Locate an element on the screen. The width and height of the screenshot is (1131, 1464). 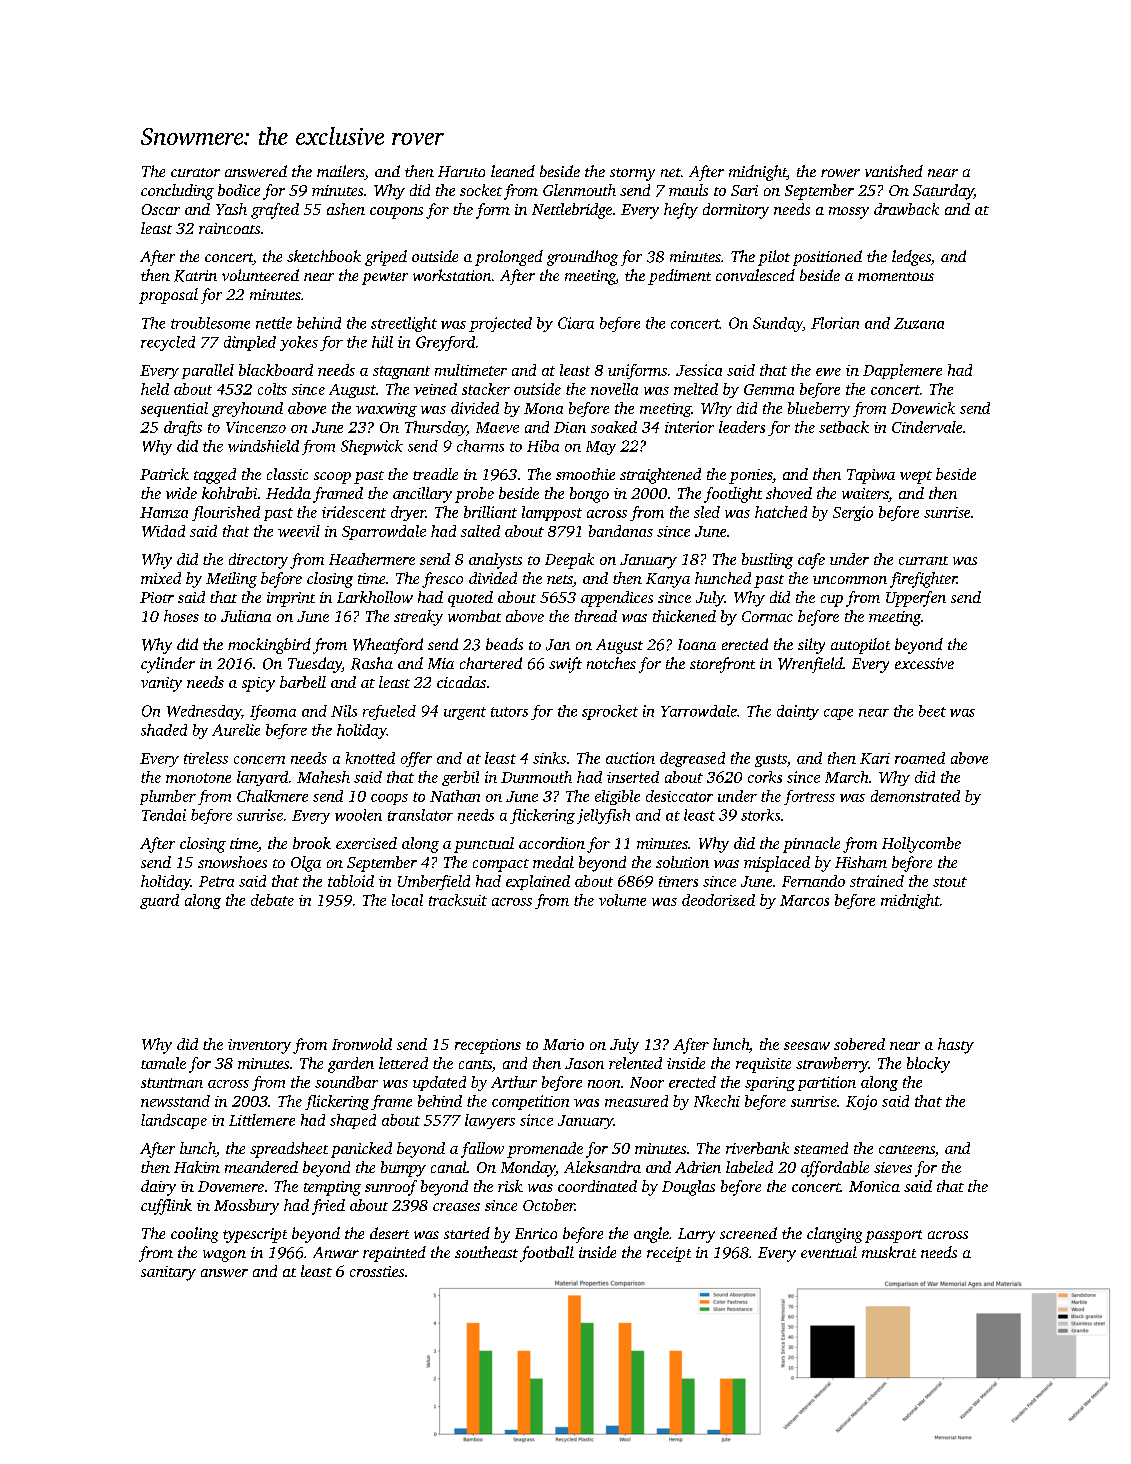
bandanas is located at coordinates (621, 531).
